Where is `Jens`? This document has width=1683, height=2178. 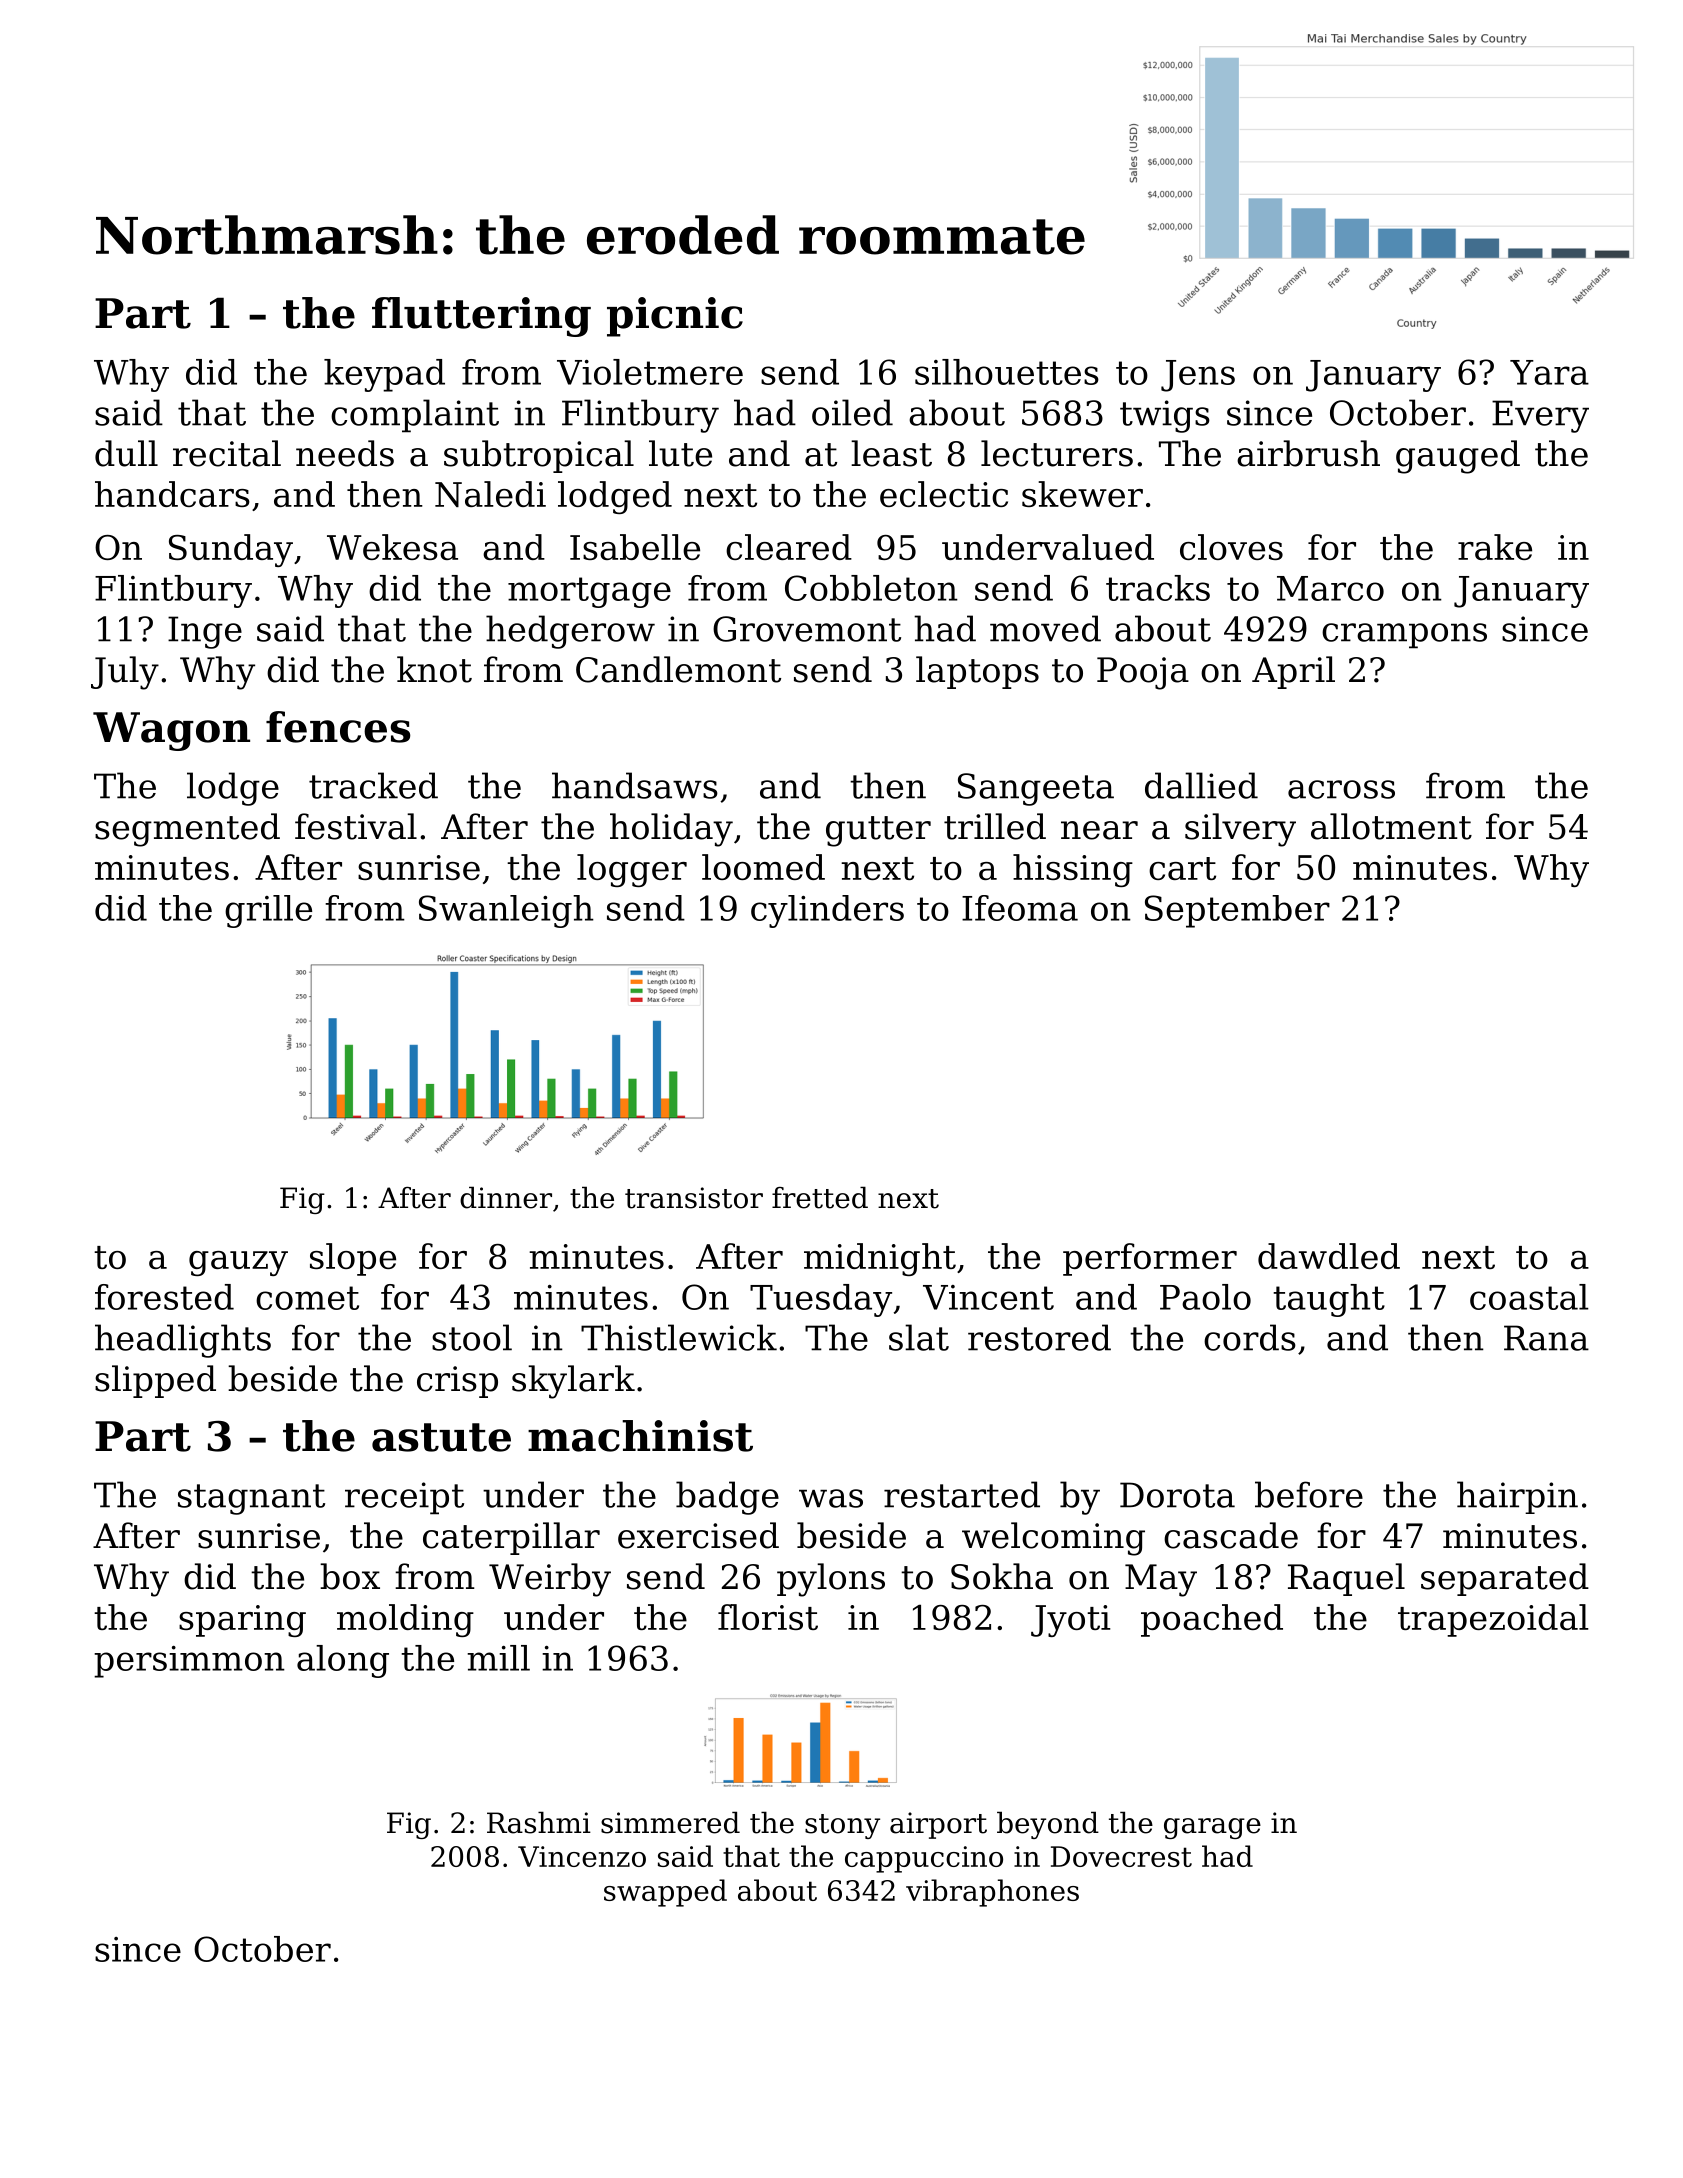
Jens is located at coordinates (1198, 376).
